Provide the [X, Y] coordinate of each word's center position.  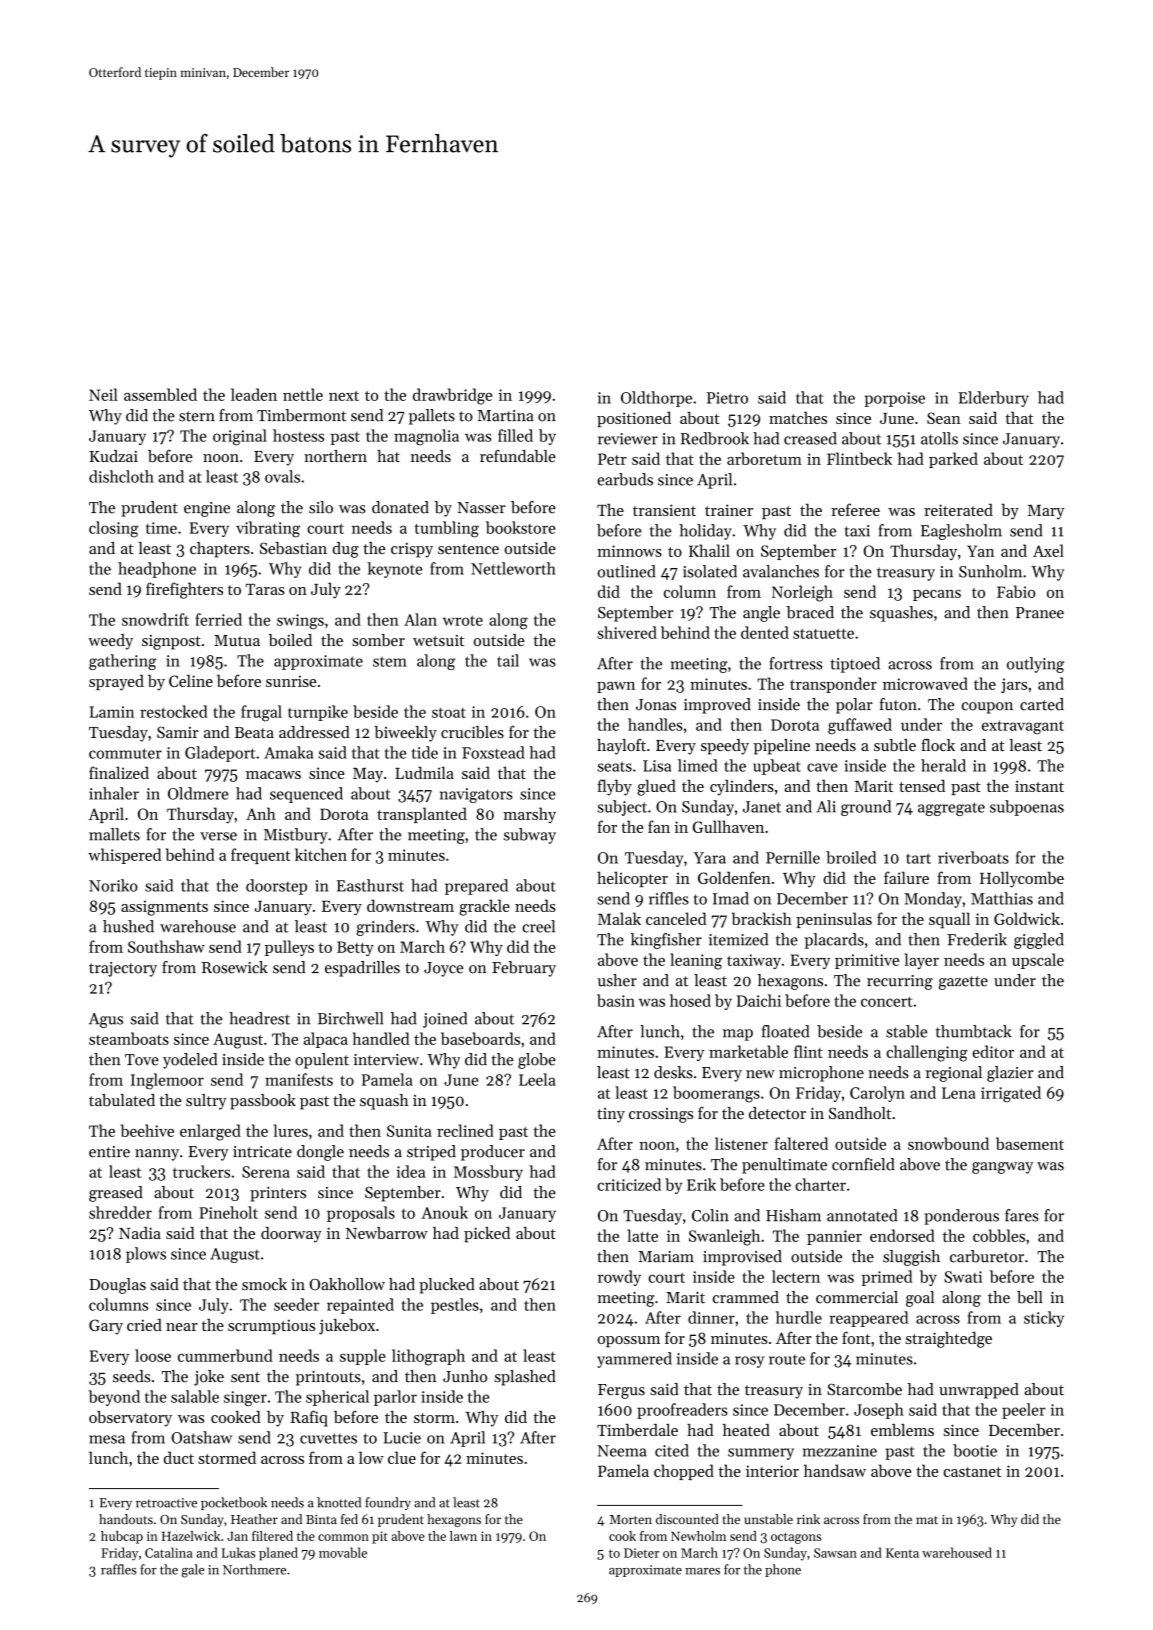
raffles [119, 1569]
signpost [171, 642]
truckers [201, 1171]
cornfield [863, 1164]
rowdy [619, 1278]
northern [335, 456]
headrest [259, 1018]
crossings [661, 1115]
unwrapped [979, 1391]
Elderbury [993, 399]
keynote [395, 570]
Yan [981, 551]
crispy [412, 550]
